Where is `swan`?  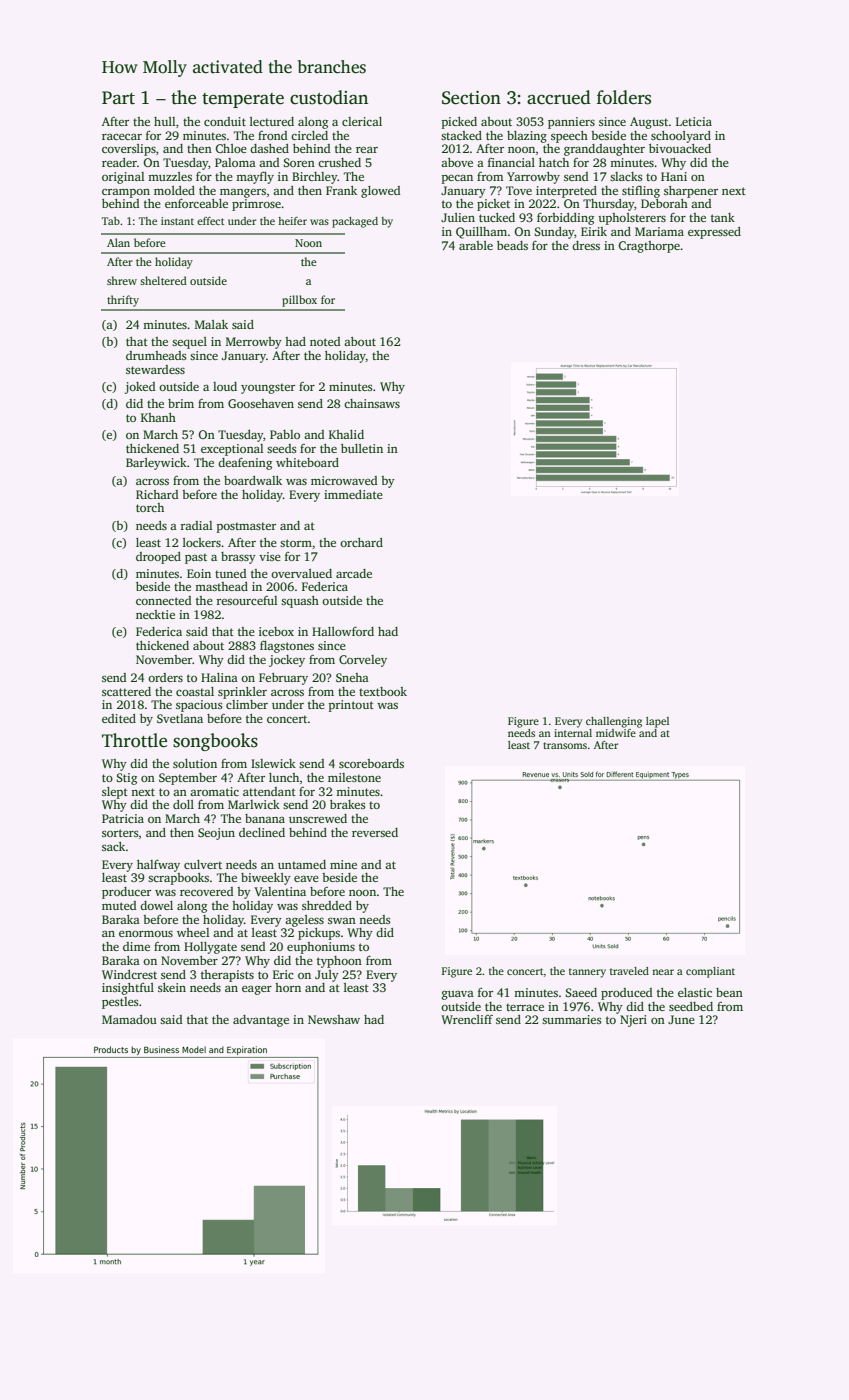 swan is located at coordinates (342, 920).
